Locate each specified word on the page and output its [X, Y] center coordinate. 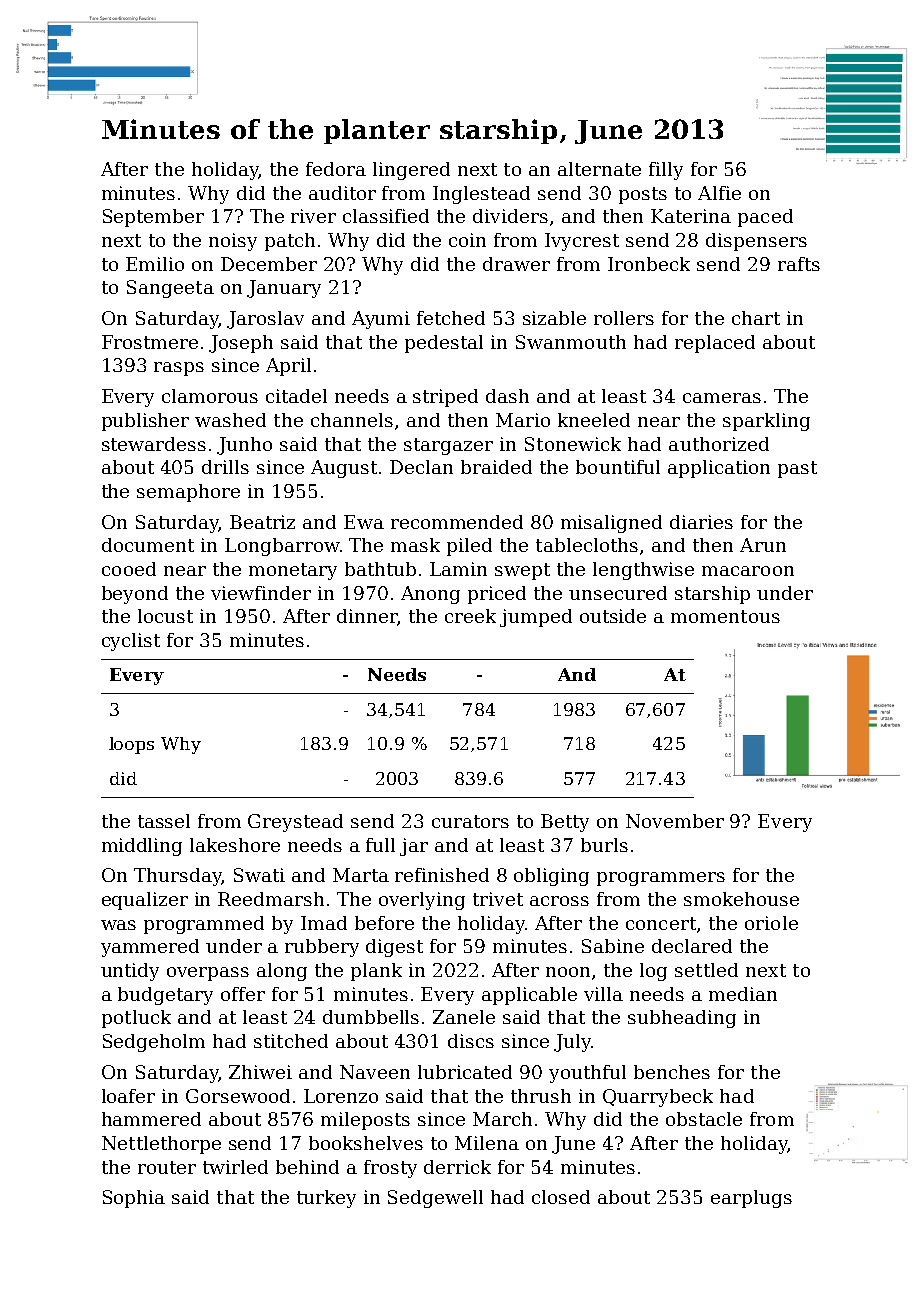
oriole [771, 923]
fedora [336, 169]
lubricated [465, 1072]
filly [666, 171]
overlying [422, 901]
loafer [128, 1096]
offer [243, 994]
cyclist [131, 642]
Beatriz [262, 522]
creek [470, 616]
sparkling [766, 422]
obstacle [704, 1119]
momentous [725, 616]
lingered [411, 171]
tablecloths [587, 545]
